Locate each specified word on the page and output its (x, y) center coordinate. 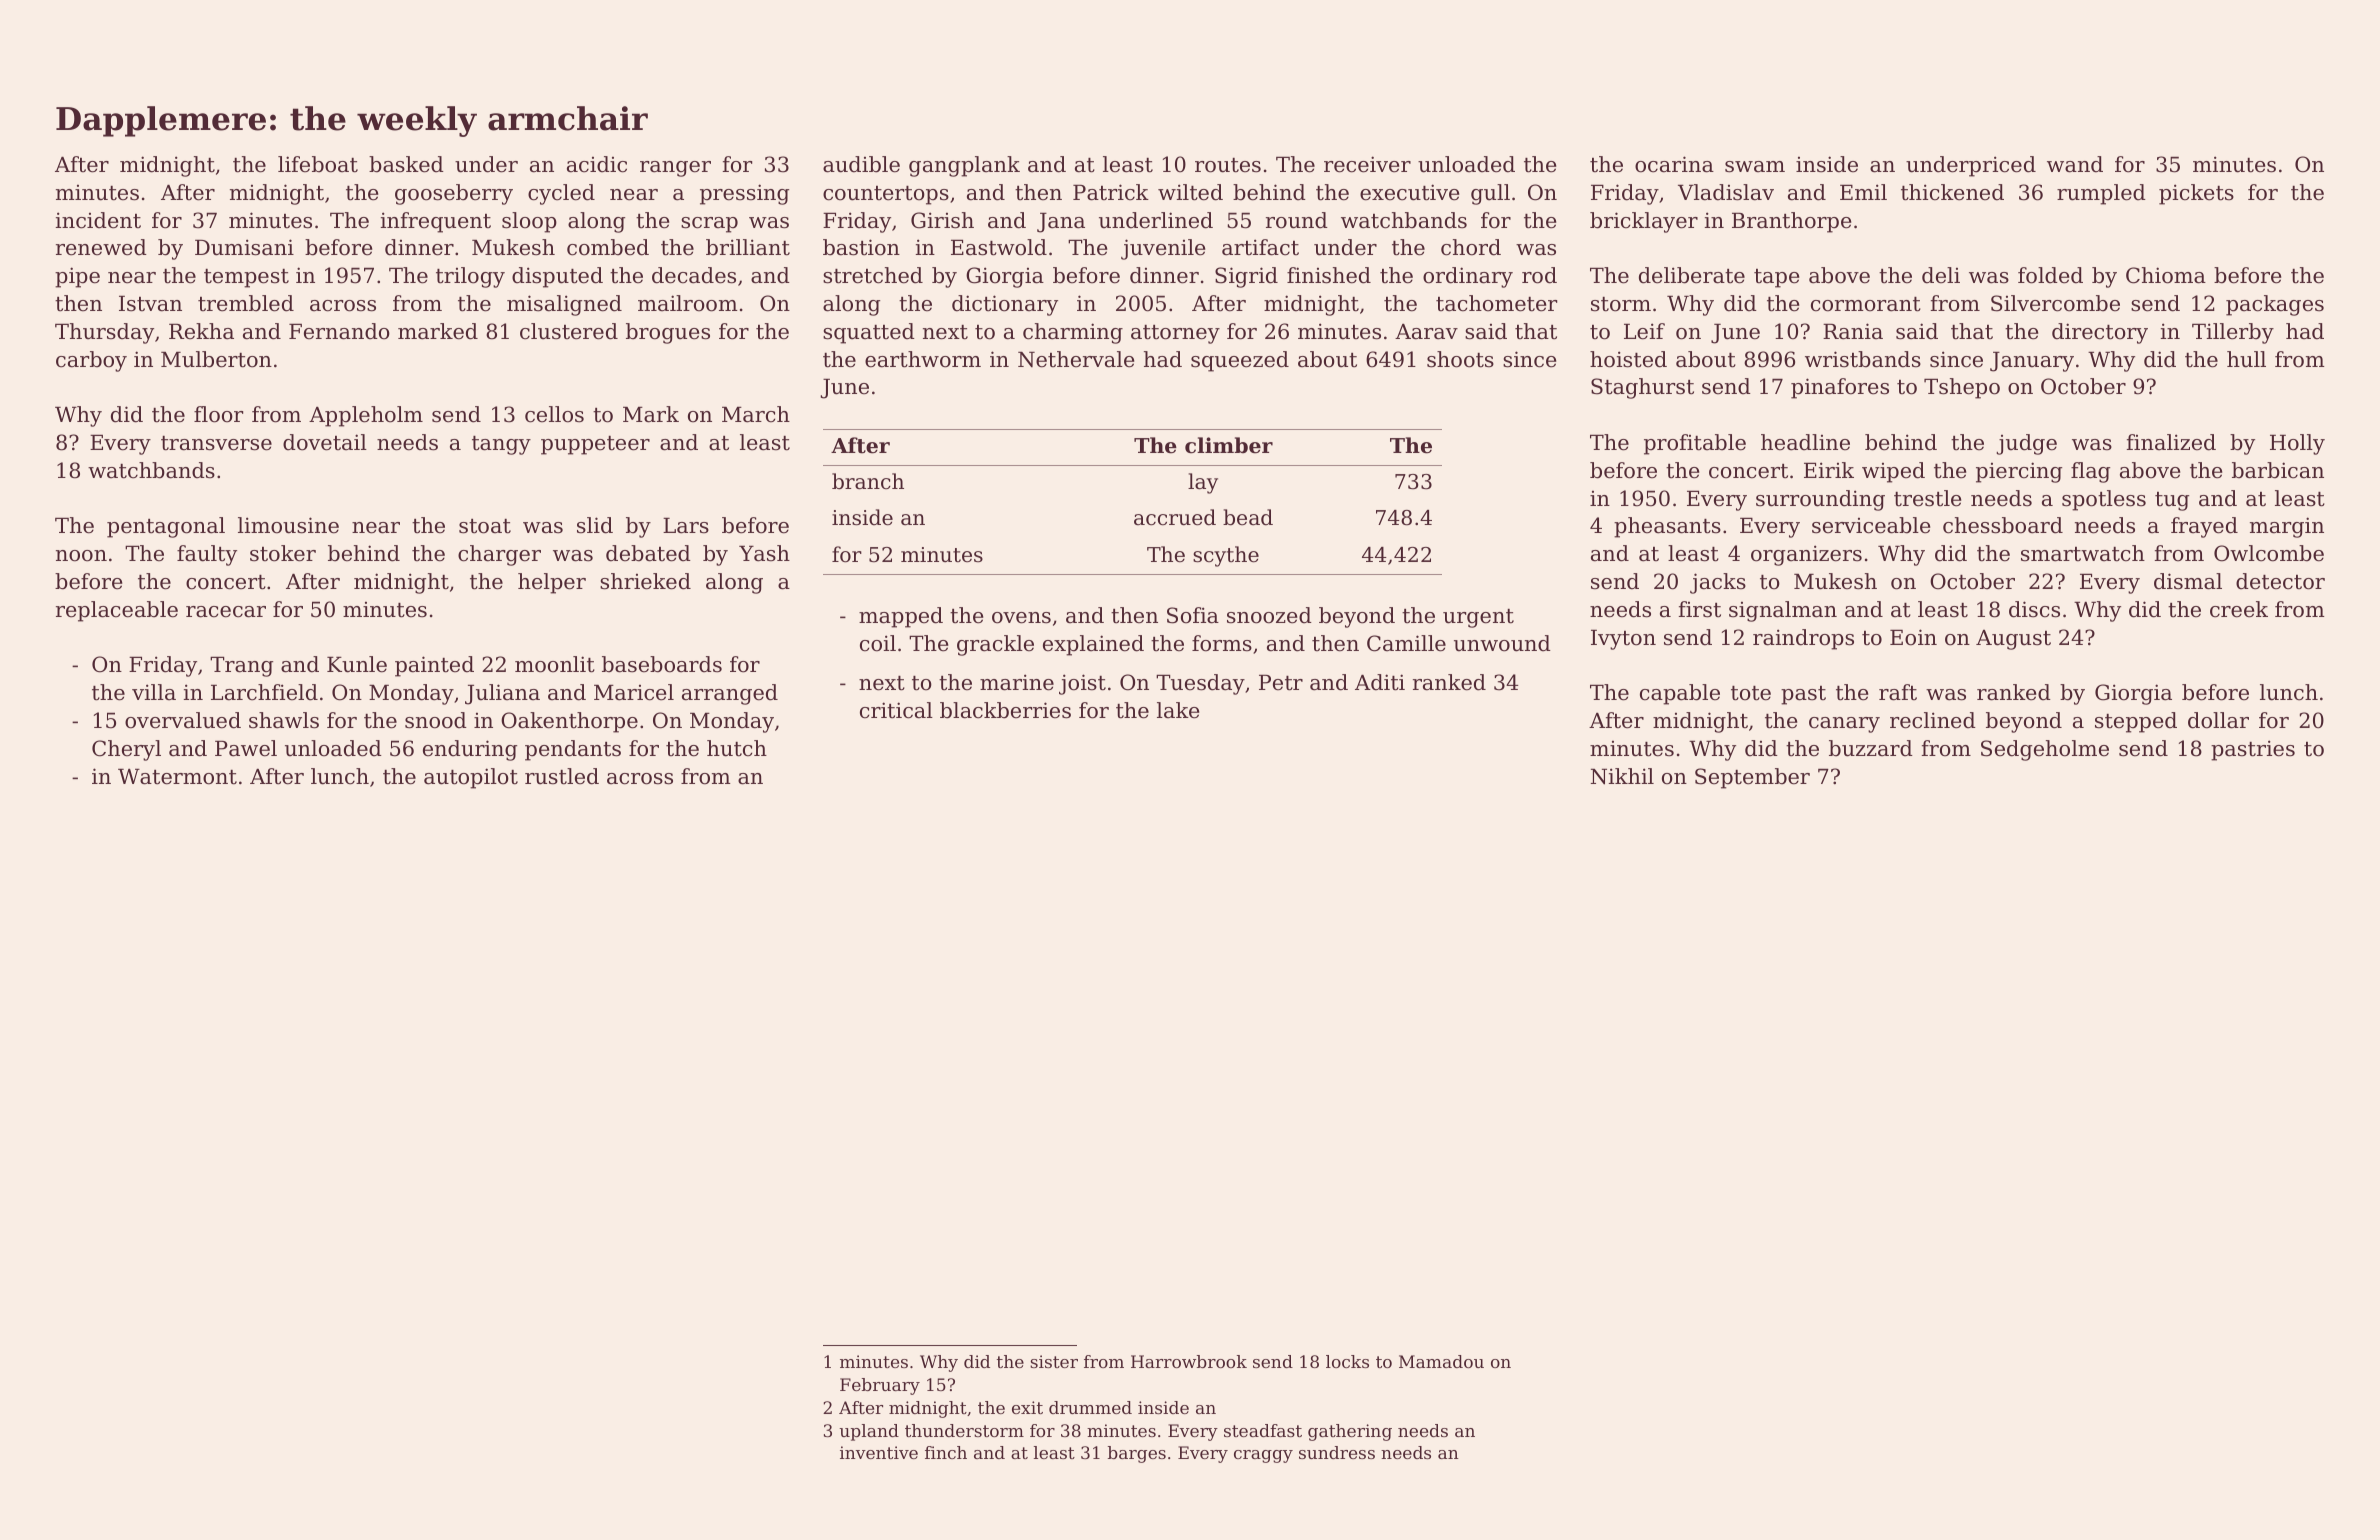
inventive (879, 1452)
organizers (1806, 555)
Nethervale (1076, 359)
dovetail (325, 442)
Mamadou (1441, 1361)
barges (1137, 1454)
